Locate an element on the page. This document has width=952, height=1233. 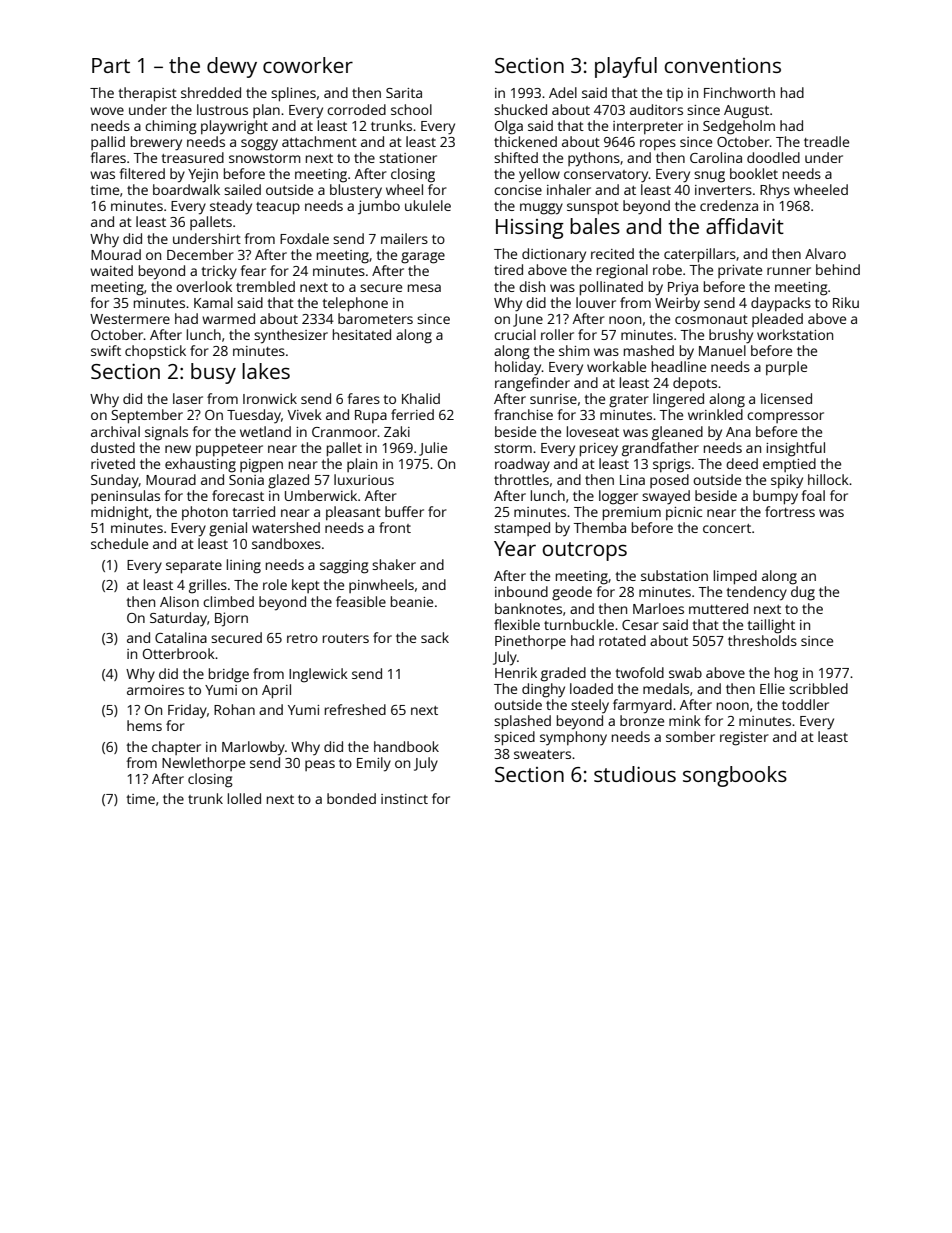
beanie is located at coordinates (412, 601).
